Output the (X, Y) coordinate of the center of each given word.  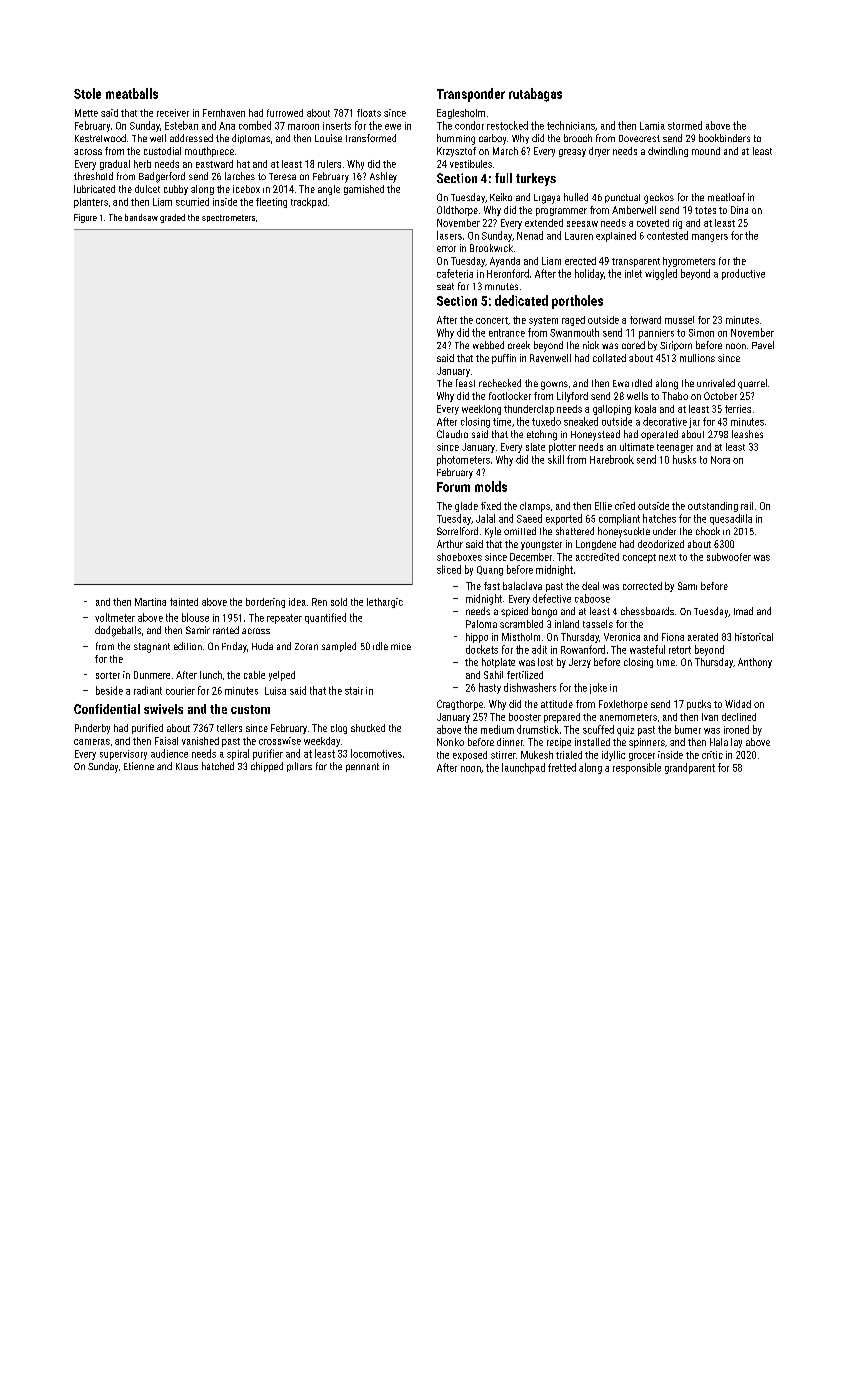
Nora (720, 460)
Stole (87, 93)
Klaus (187, 766)
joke (598, 688)
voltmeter (115, 617)
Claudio (452, 434)
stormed (685, 125)
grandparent (690, 768)
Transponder (471, 95)
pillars (299, 767)
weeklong (481, 410)
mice (401, 646)
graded (172, 218)
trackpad (309, 203)
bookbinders (724, 138)
